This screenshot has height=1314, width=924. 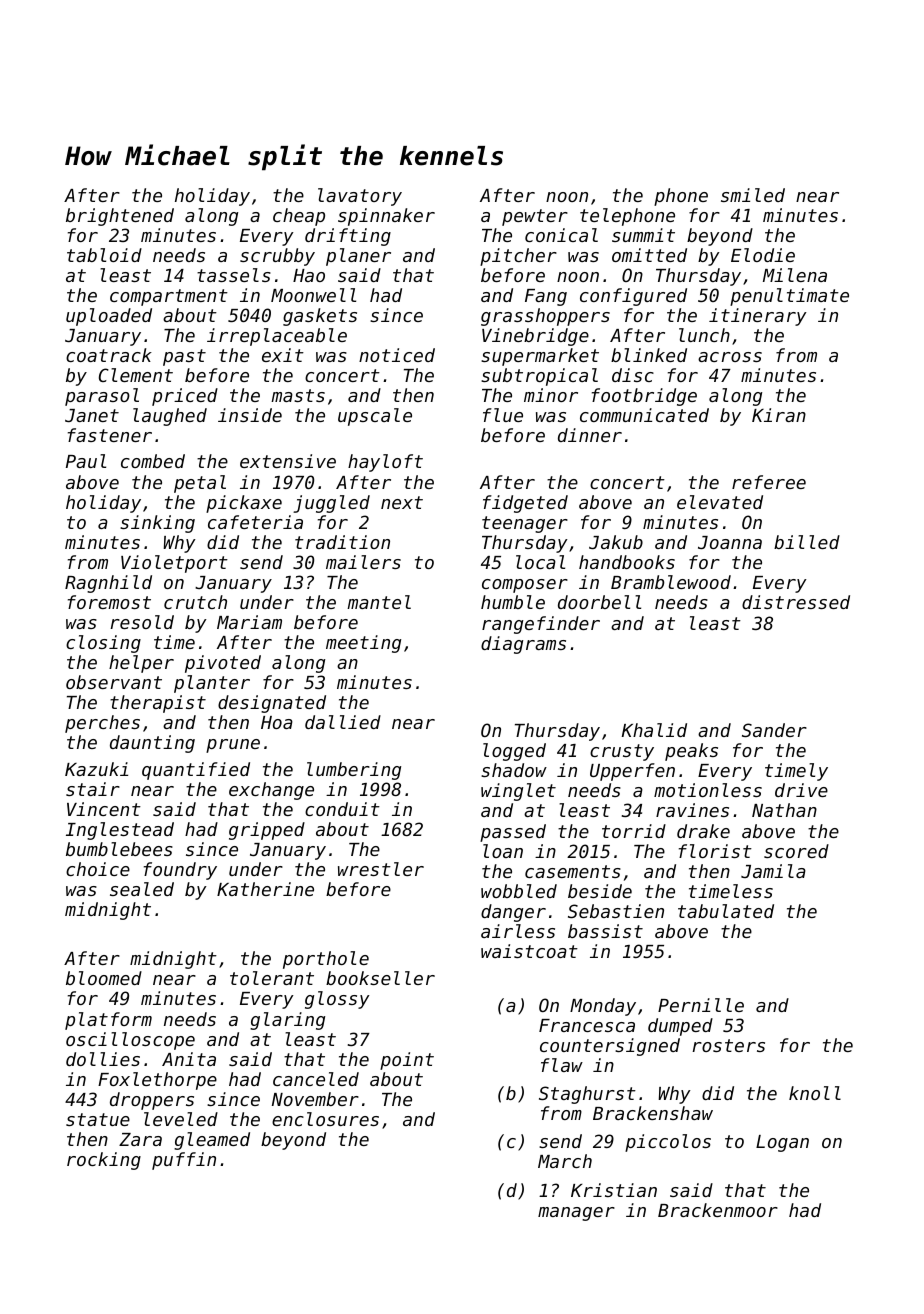 What do you see at coordinates (551, 395) in the screenshot?
I see `minor` at bounding box center [551, 395].
